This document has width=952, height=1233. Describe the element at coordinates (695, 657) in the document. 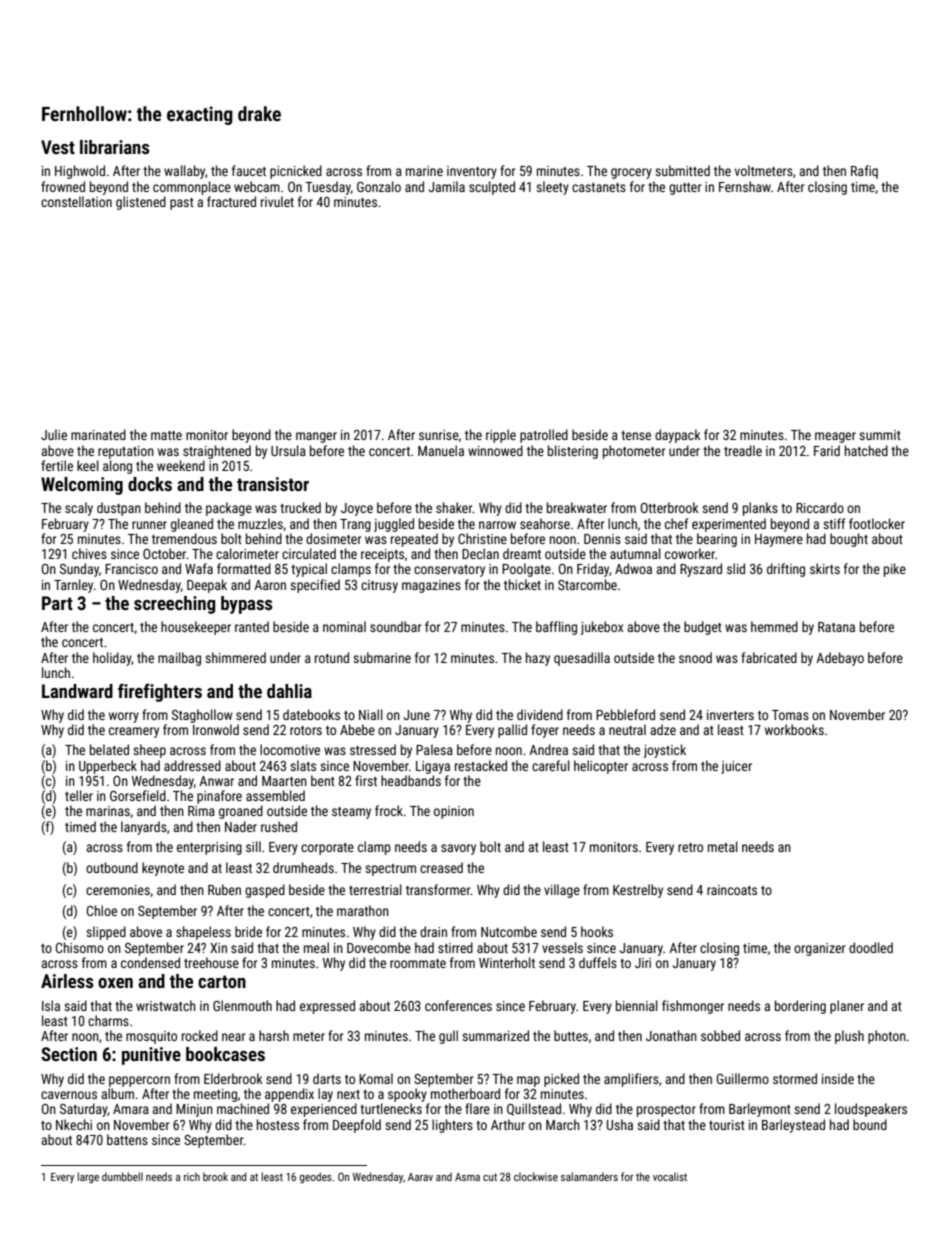

I see `snood` at that location.
